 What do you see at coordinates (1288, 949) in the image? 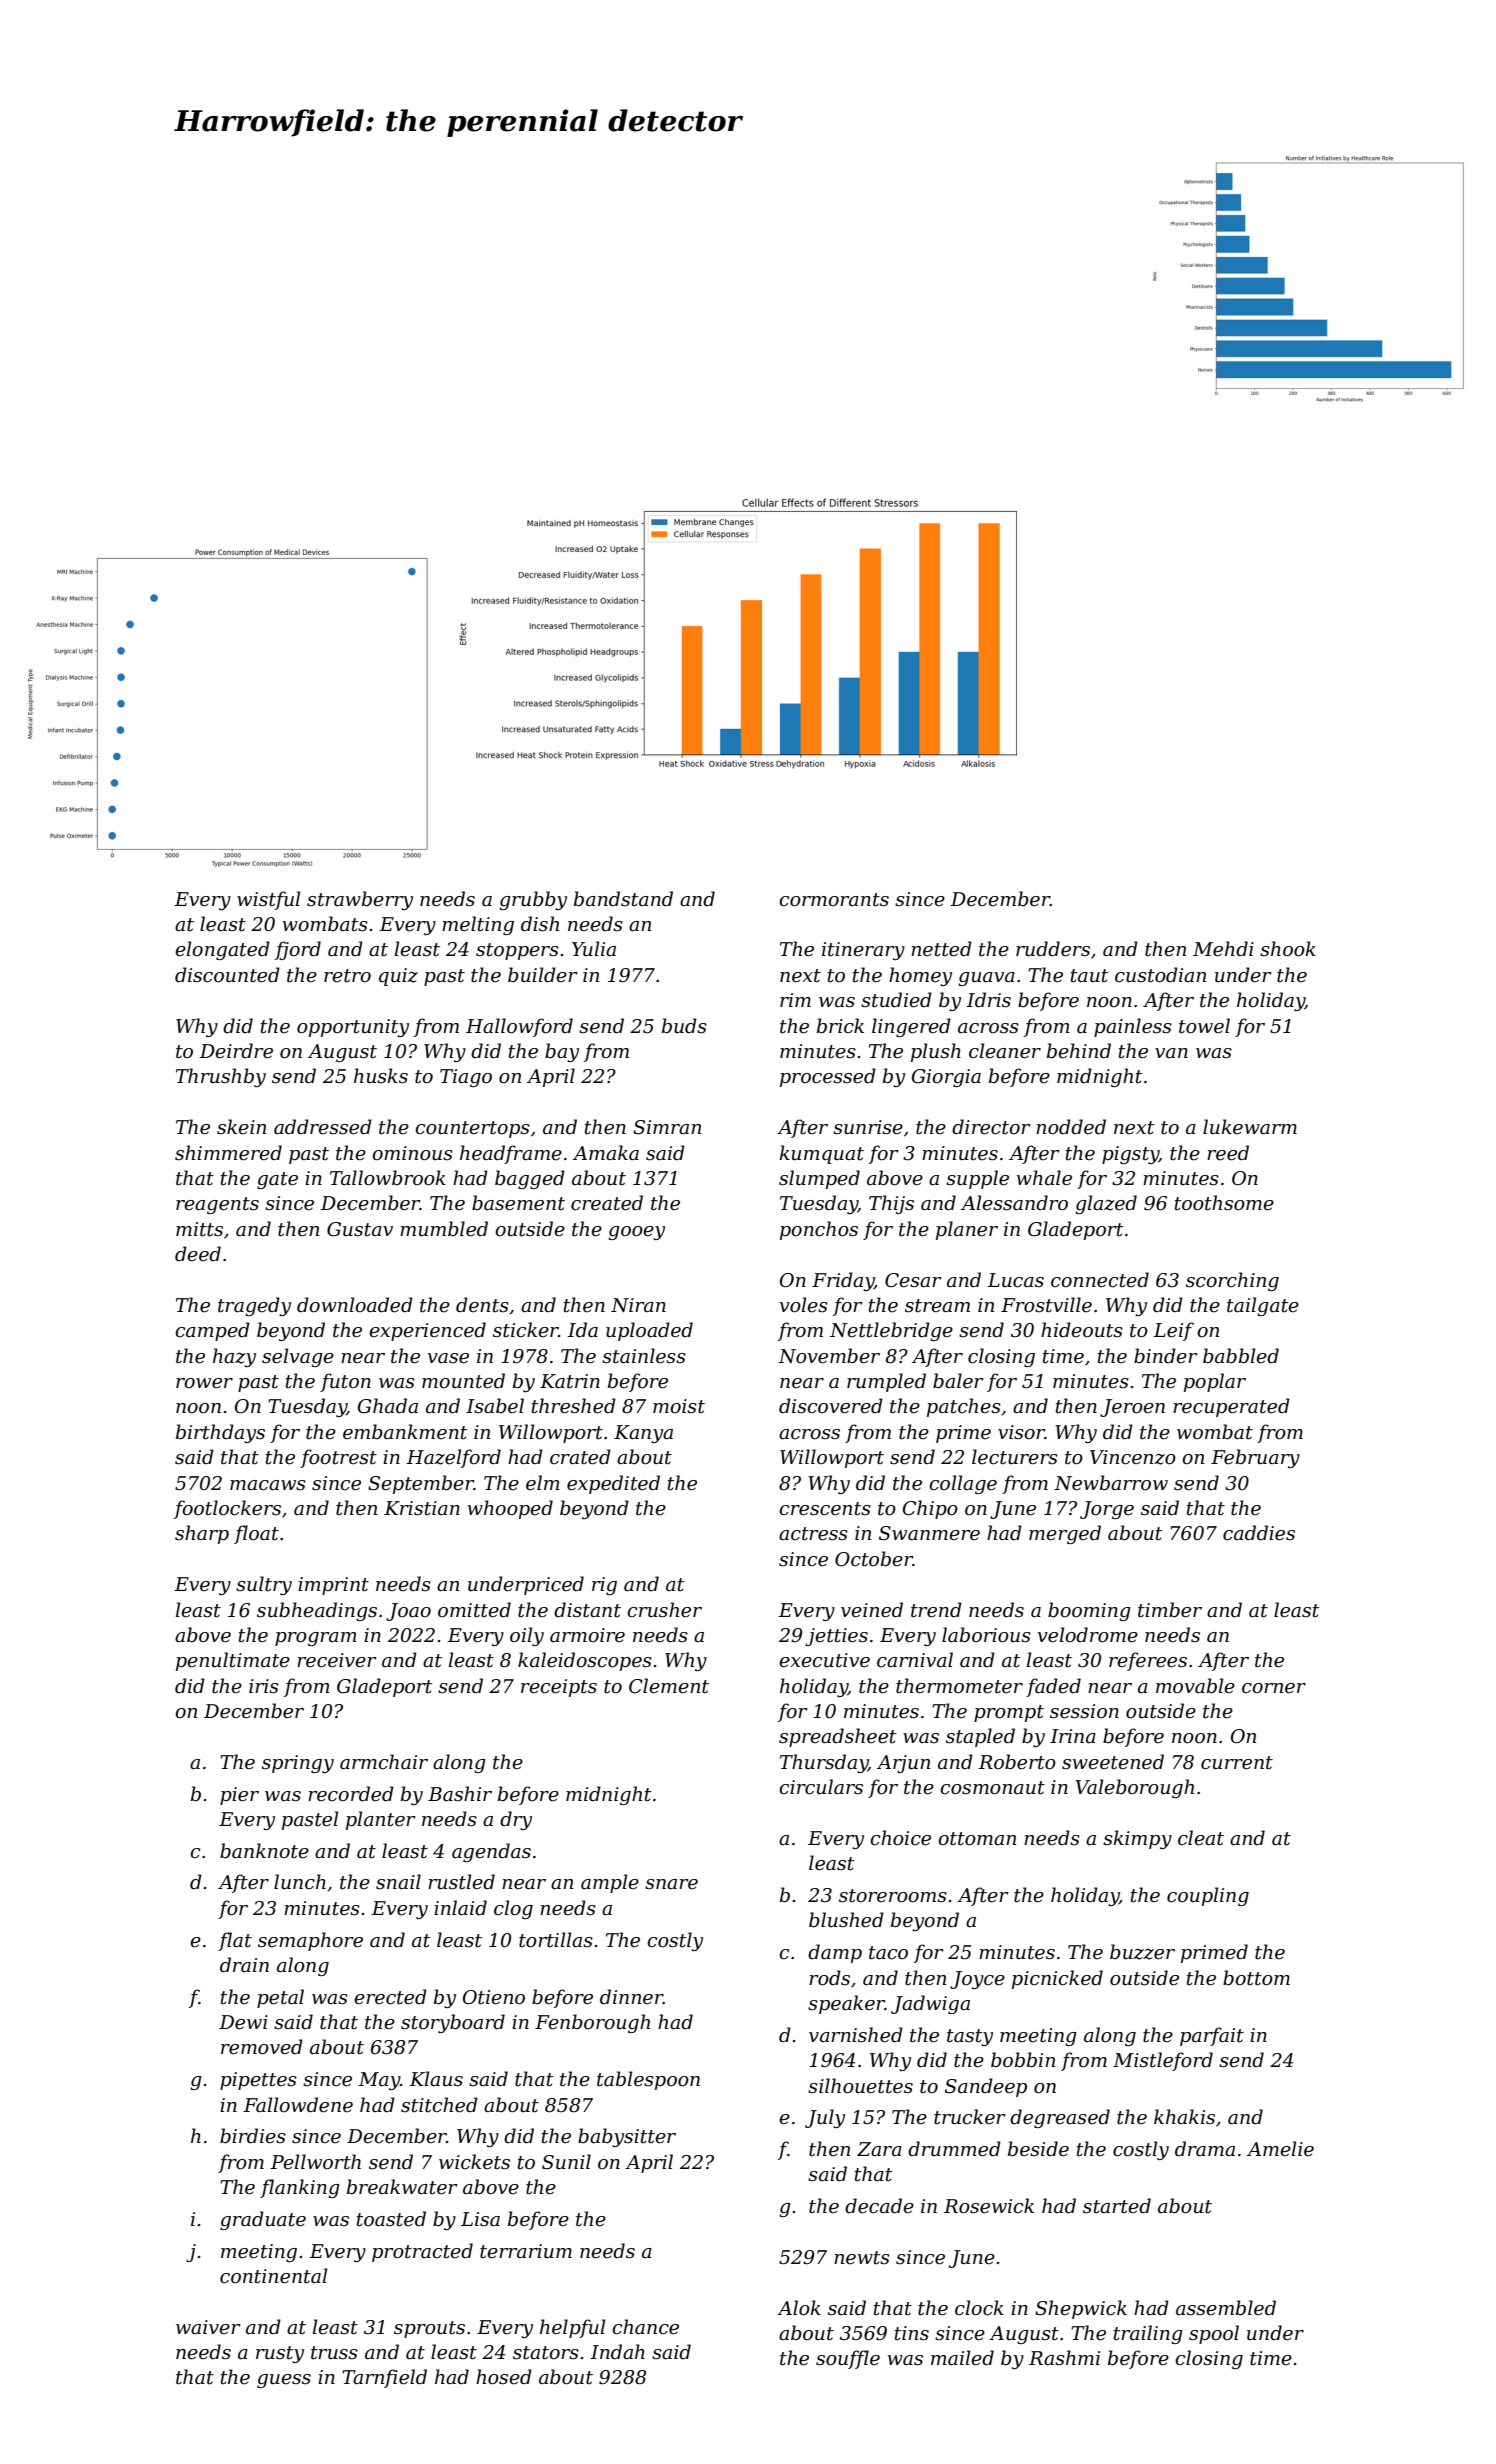
I see `shook` at bounding box center [1288, 949].
